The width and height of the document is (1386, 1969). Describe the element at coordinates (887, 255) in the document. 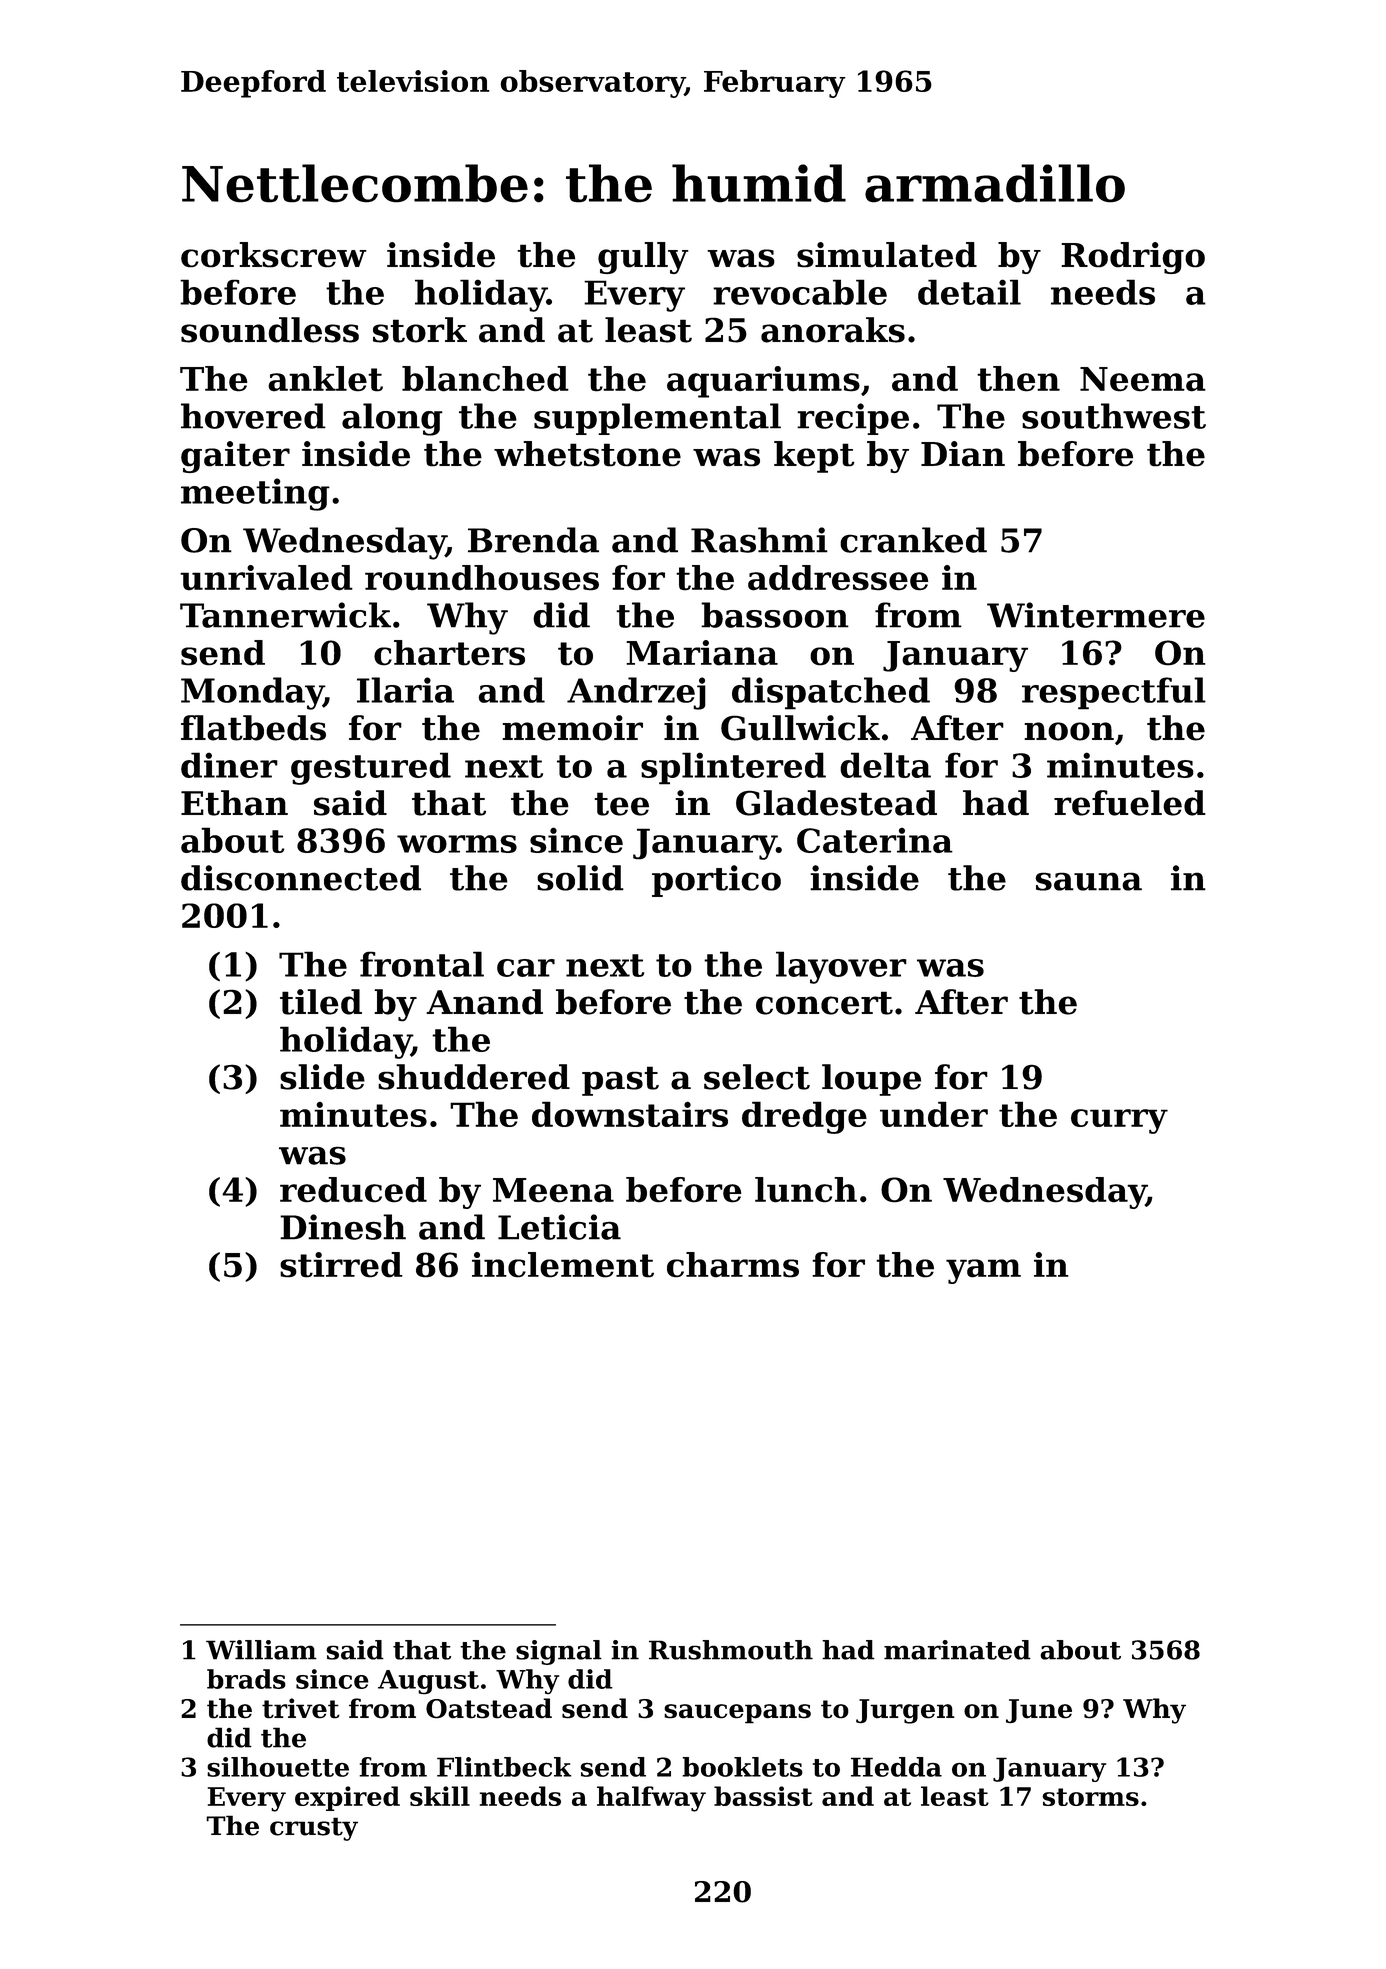

I see `simulated` at that location.
